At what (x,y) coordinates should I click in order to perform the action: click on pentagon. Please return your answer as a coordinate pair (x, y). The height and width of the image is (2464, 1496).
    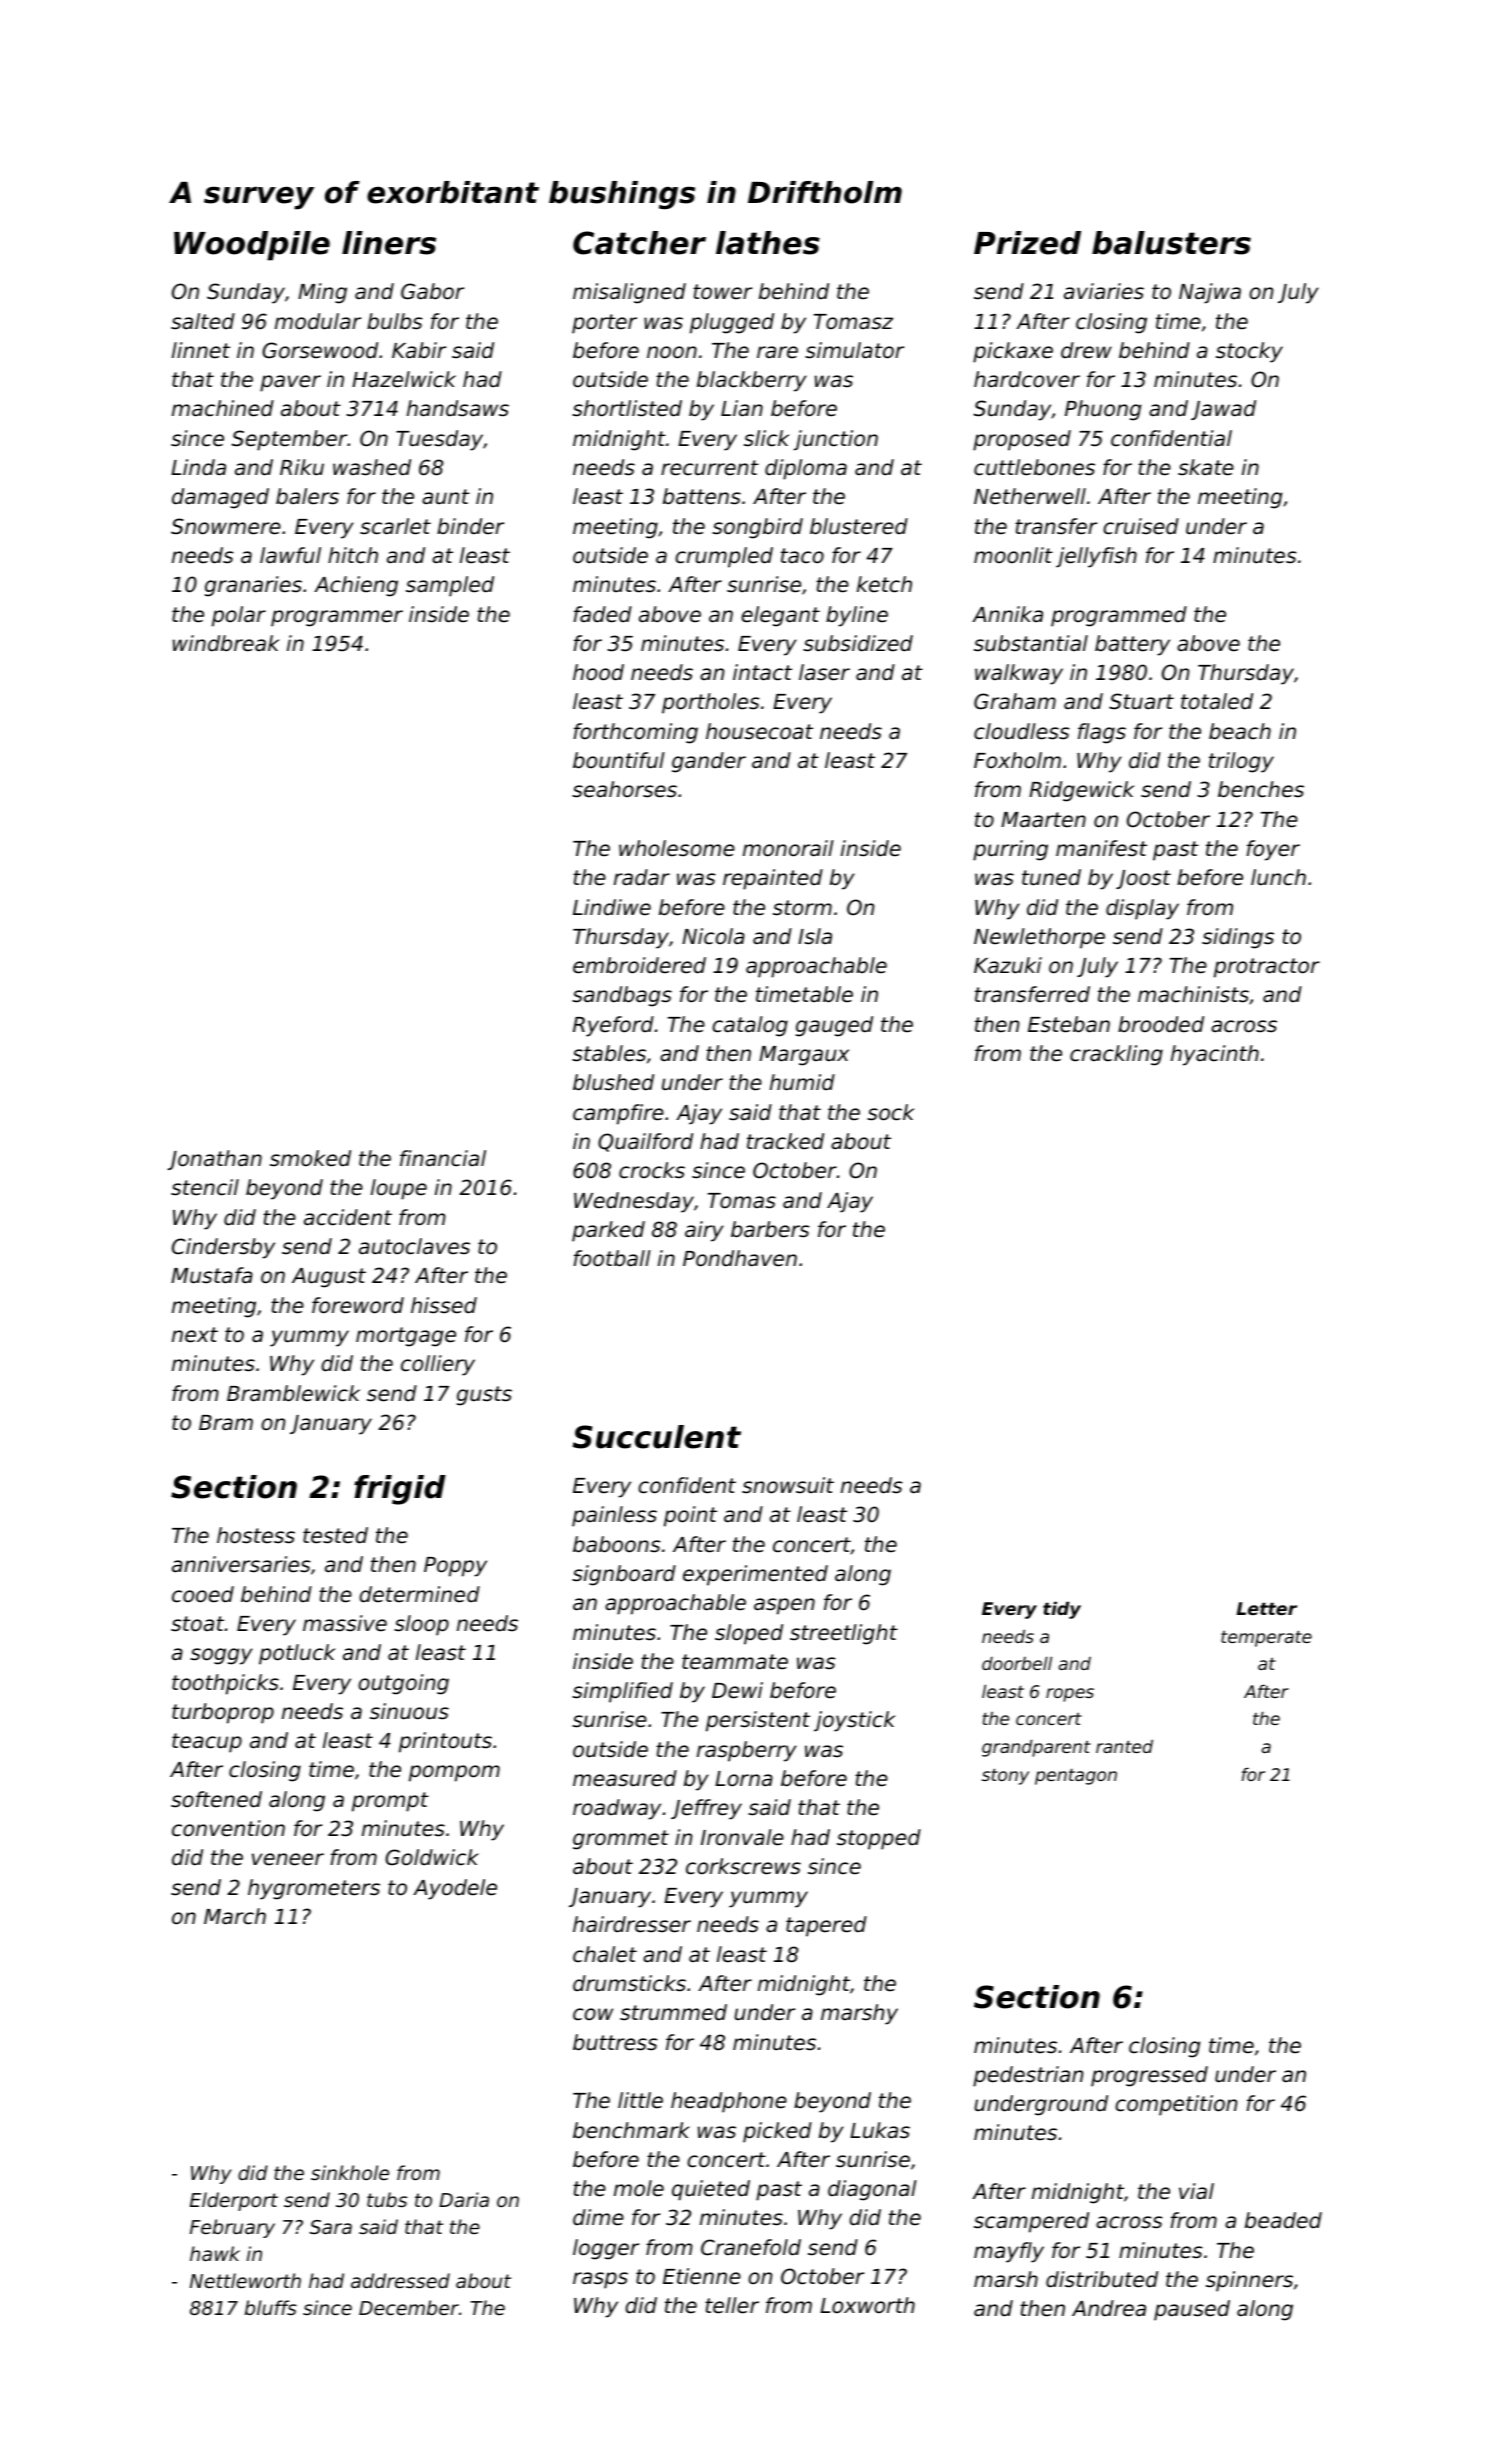
    Looking at the image, I should click on (1076, 1776).
